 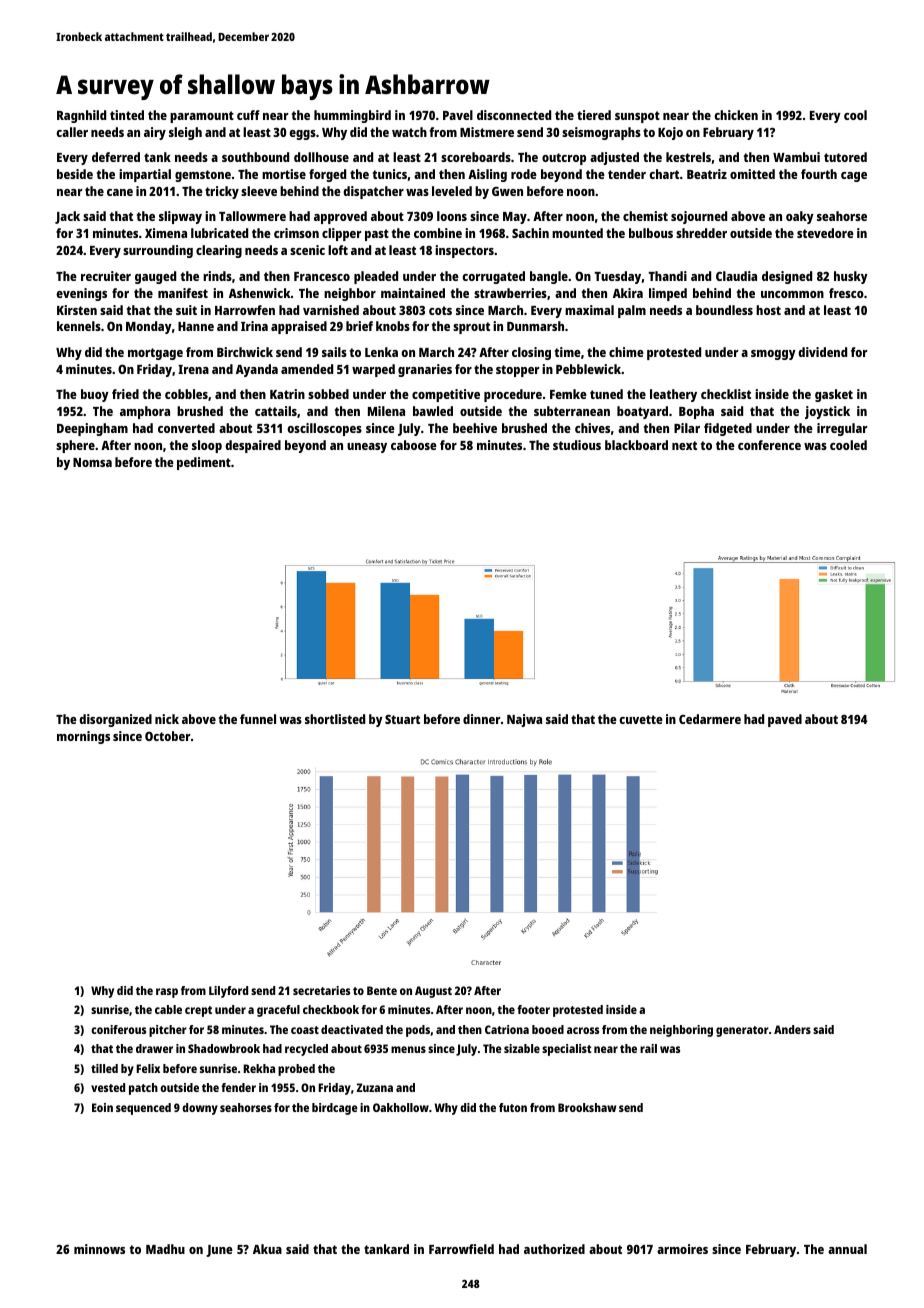 What do you see at coordinates (688, 157) in the screenshot?
I see `kestrels` at bounding box center [688, 157].
